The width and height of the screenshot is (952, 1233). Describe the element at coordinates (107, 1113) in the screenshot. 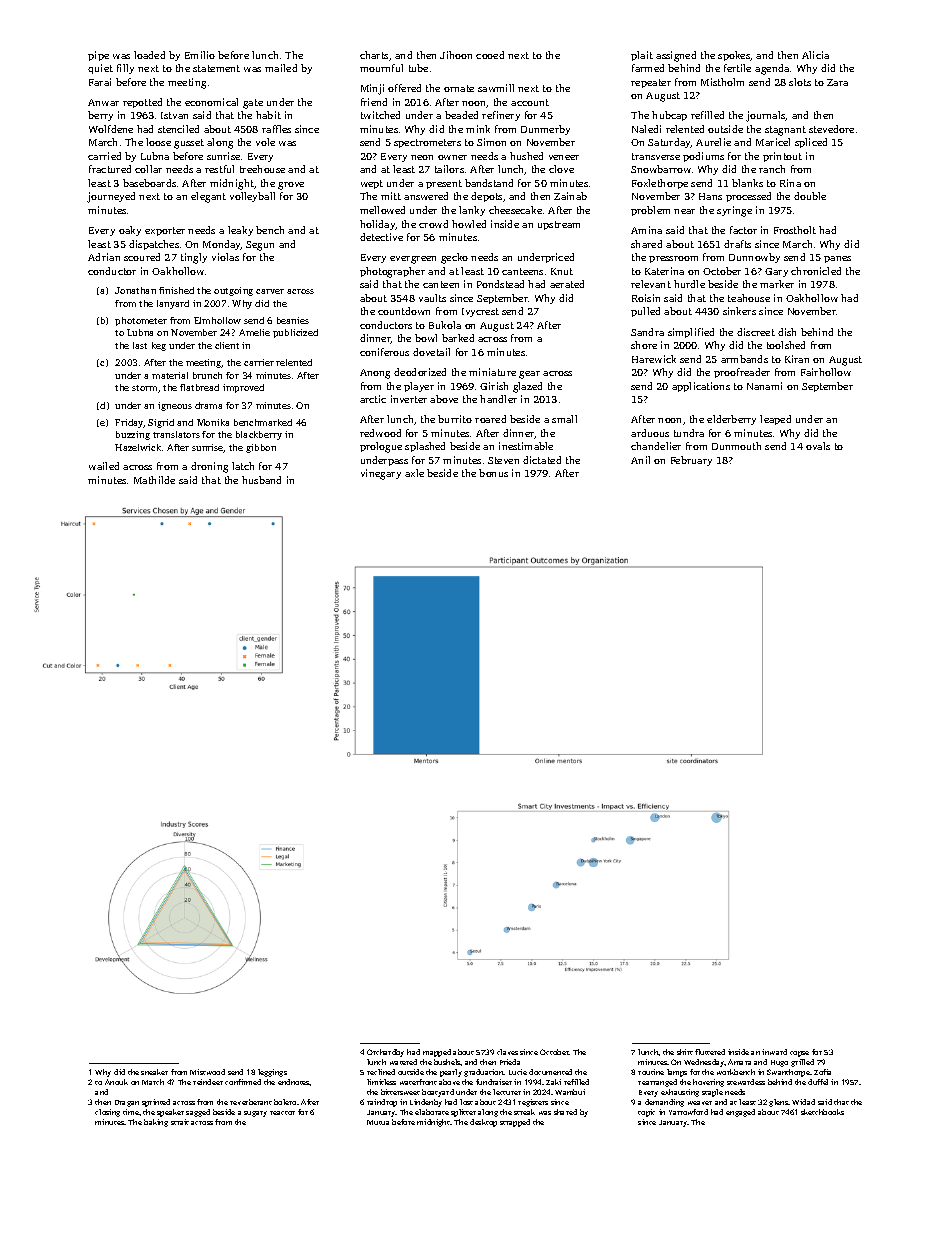

I see `closing` at that location.
